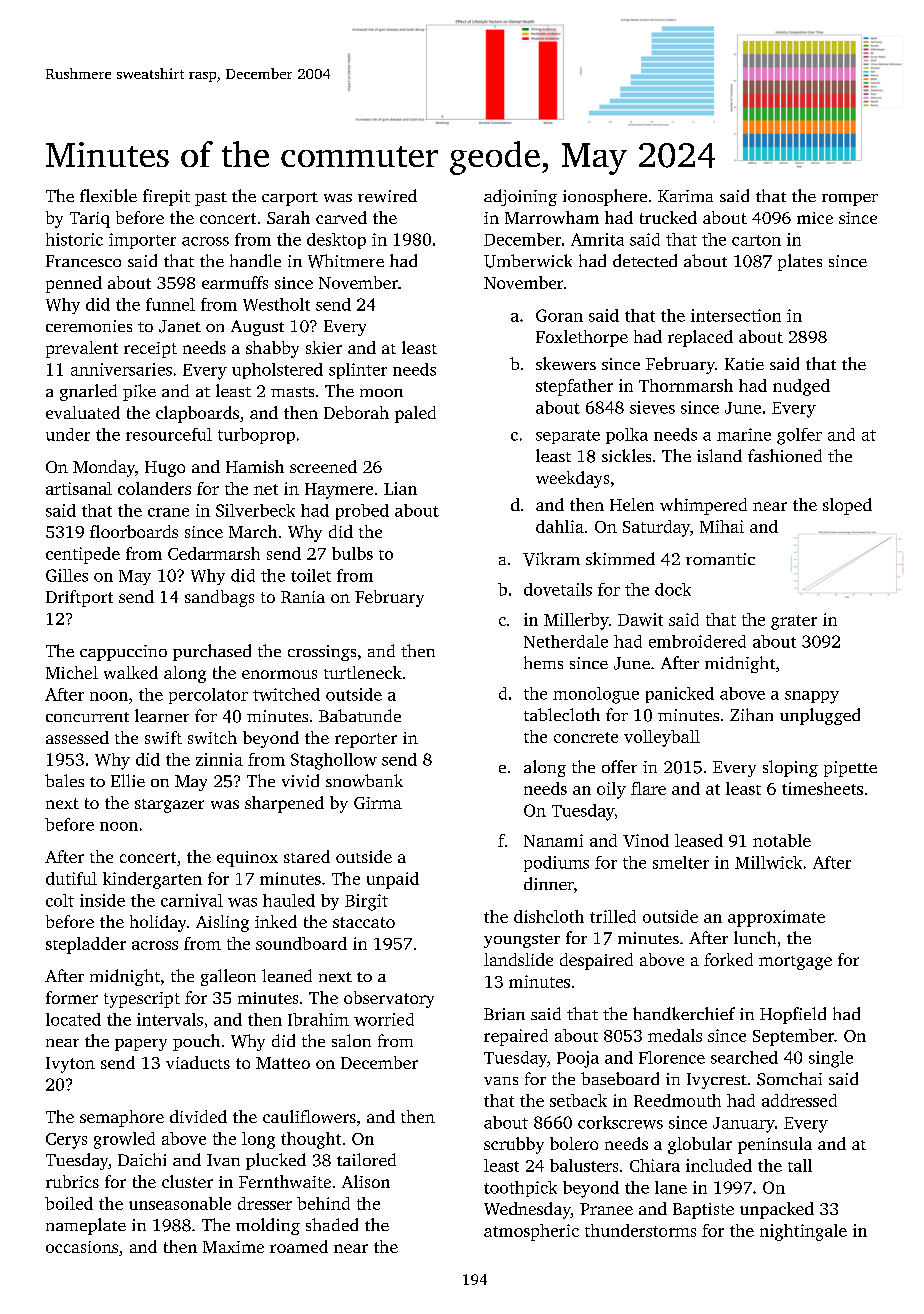 The height and width of the screenshot is (1314, 924). Describe the element at coordinates (560, 526) in the screenshot. I see `dahlia` at that location.
